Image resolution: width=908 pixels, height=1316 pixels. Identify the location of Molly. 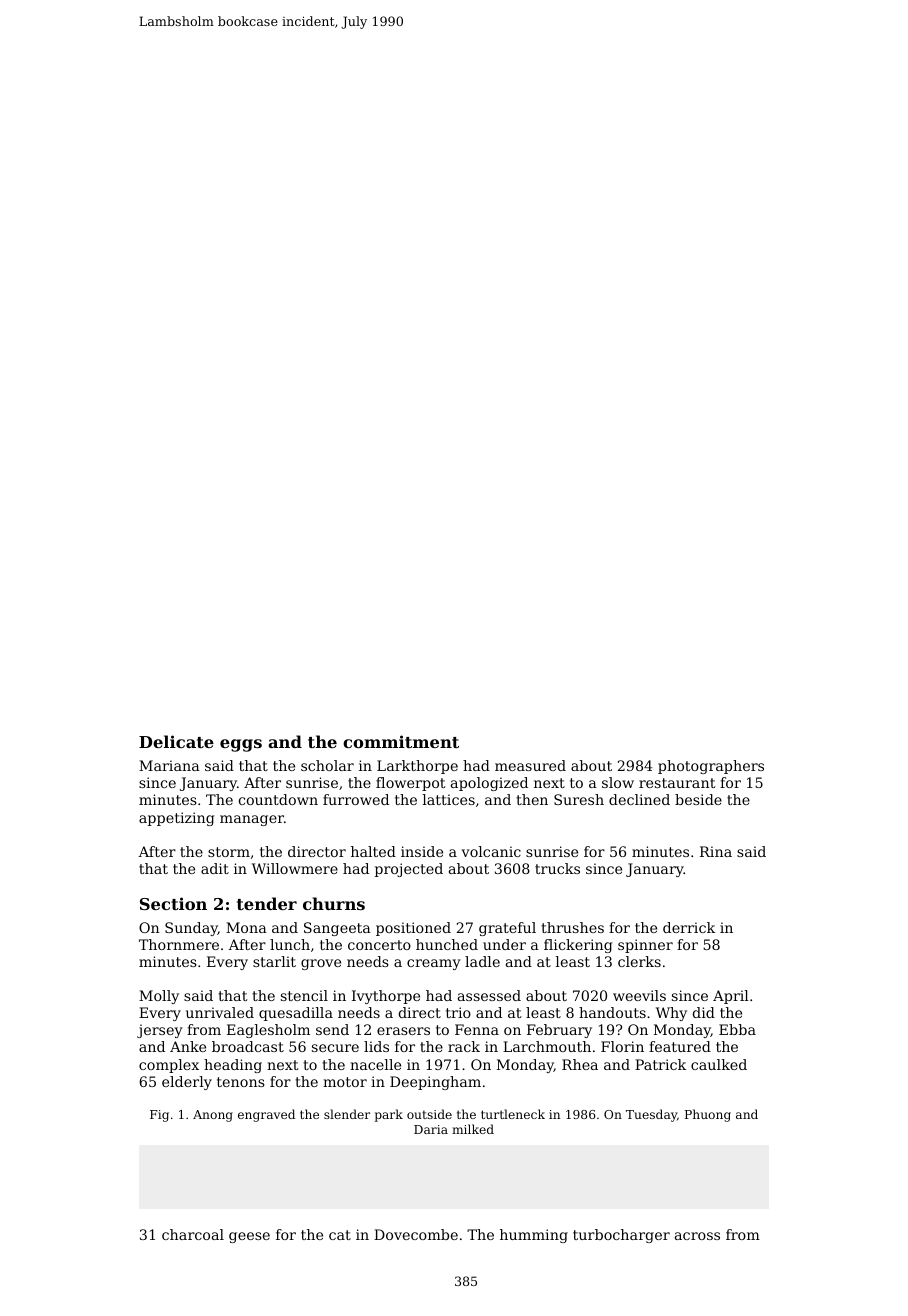
(159, 997).
